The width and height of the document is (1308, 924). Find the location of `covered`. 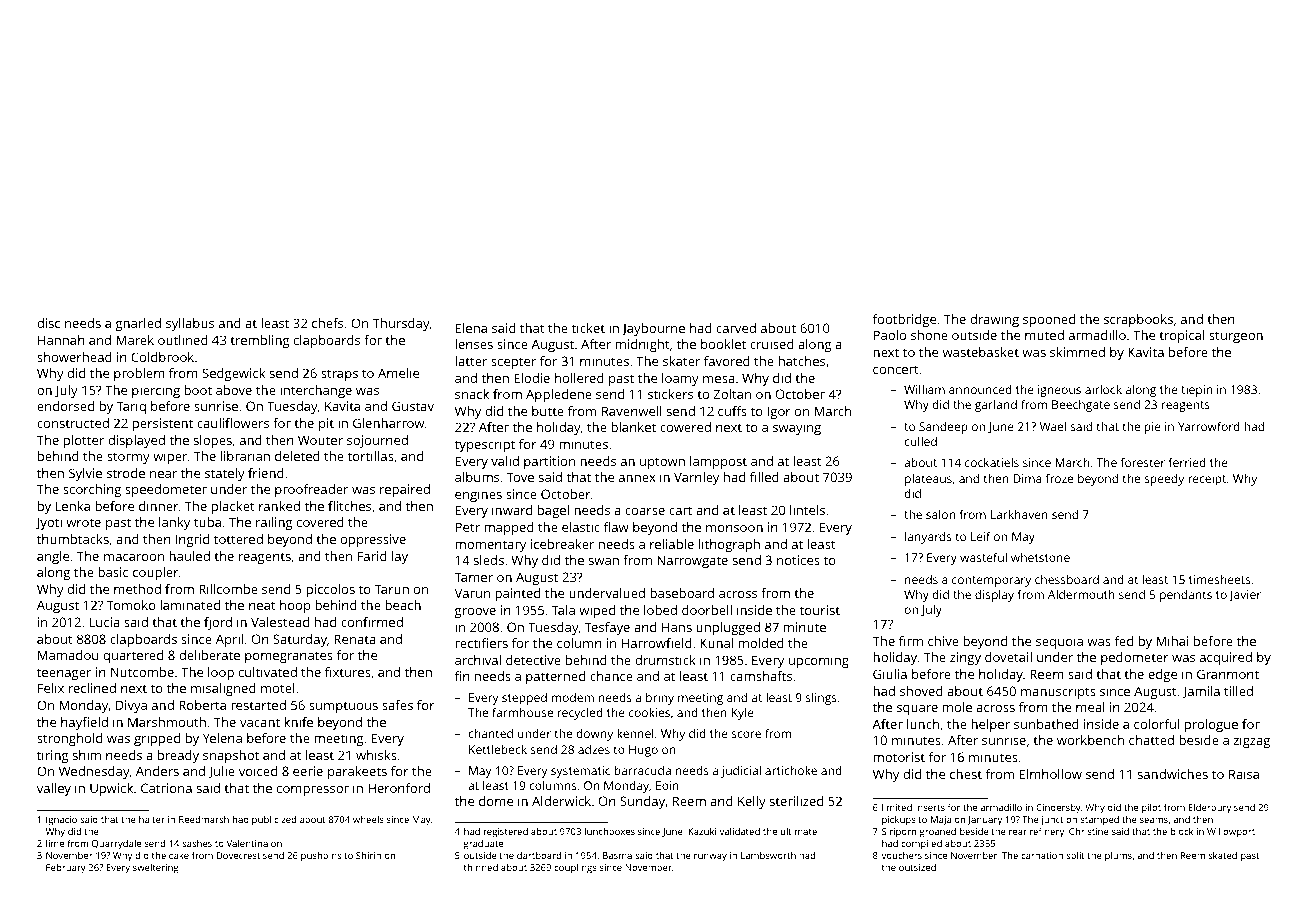

covered is located at coordinates (320, 522).
